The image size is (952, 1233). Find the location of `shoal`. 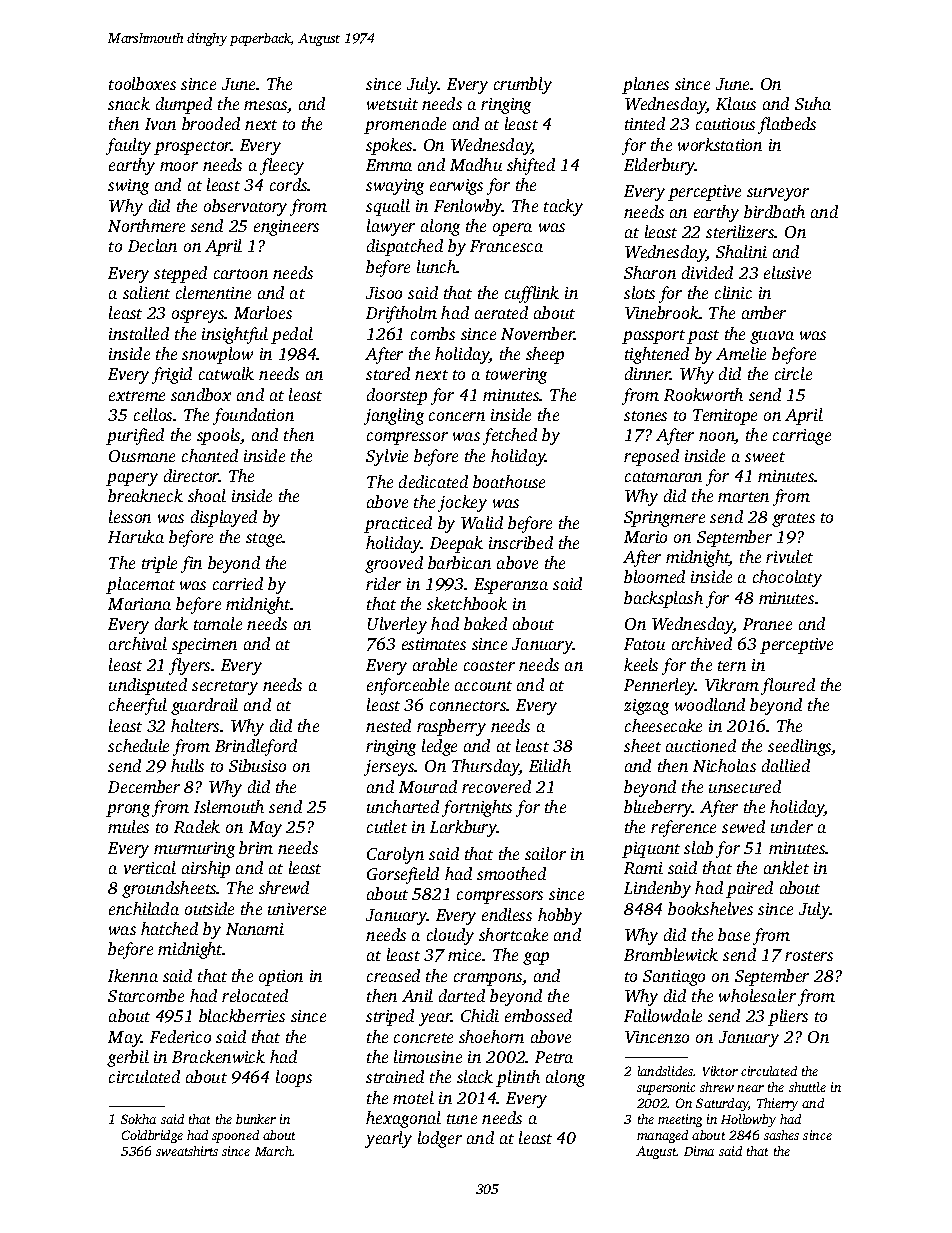

shoal is located at coordinates (207, 495).
